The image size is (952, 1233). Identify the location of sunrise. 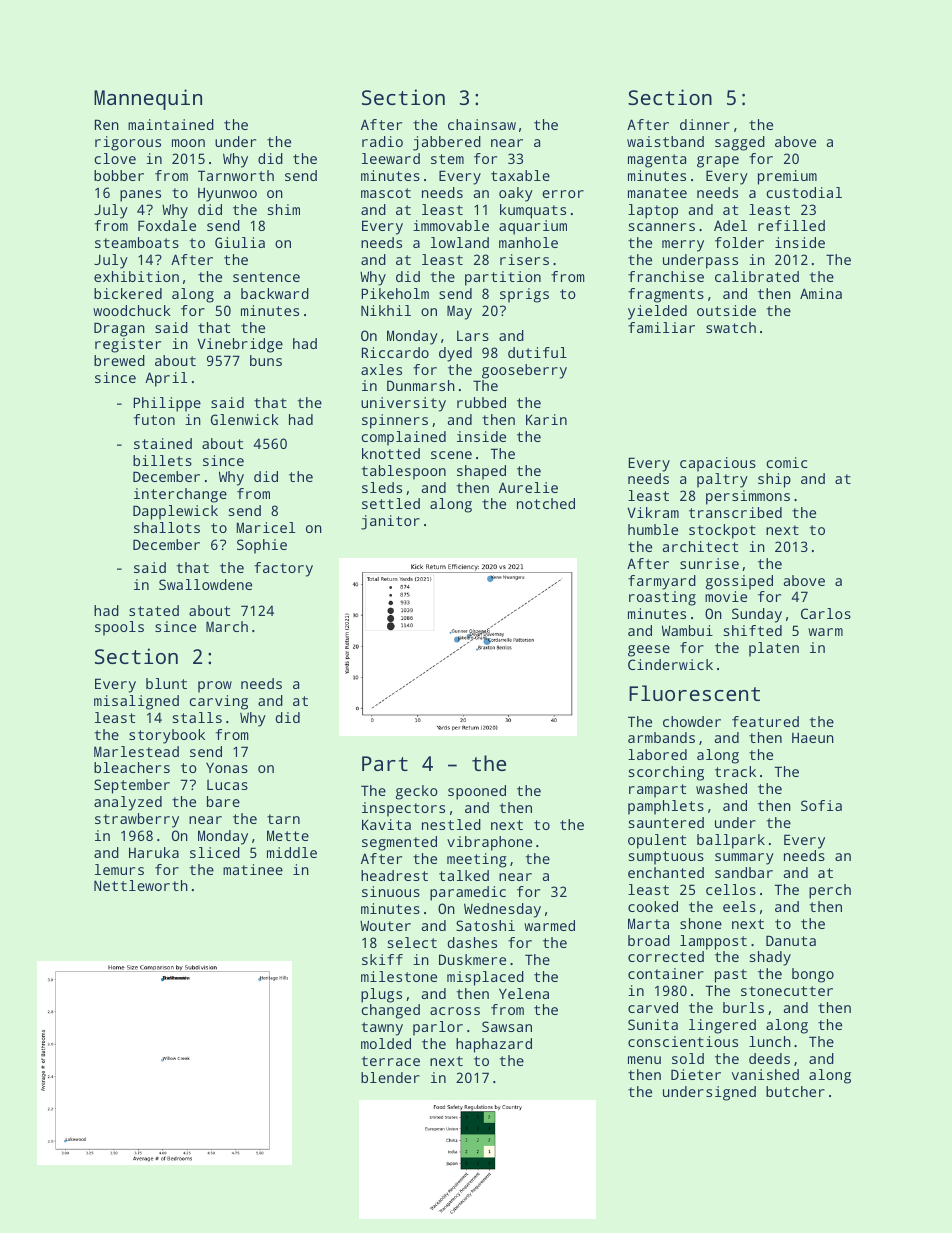
(709, 563).
